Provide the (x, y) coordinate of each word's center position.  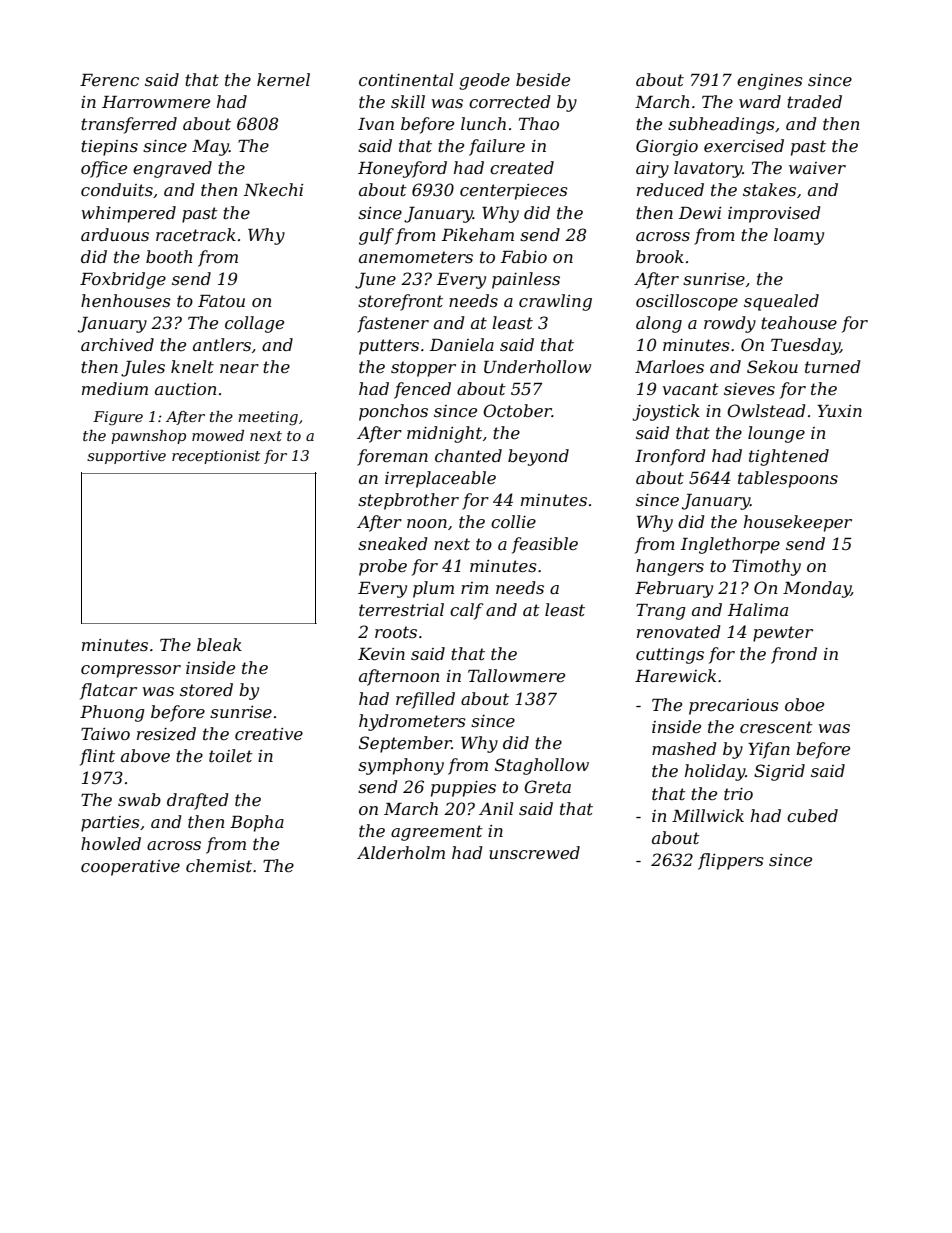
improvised (774, 214)
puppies (463, 789)
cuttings (670, 656)
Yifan (769, 750)
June (375, 281)
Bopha (257, 823)
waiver (817, 168)
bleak (219, 644)
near (239, 368)
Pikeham (478, 234)
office (104, 169)
